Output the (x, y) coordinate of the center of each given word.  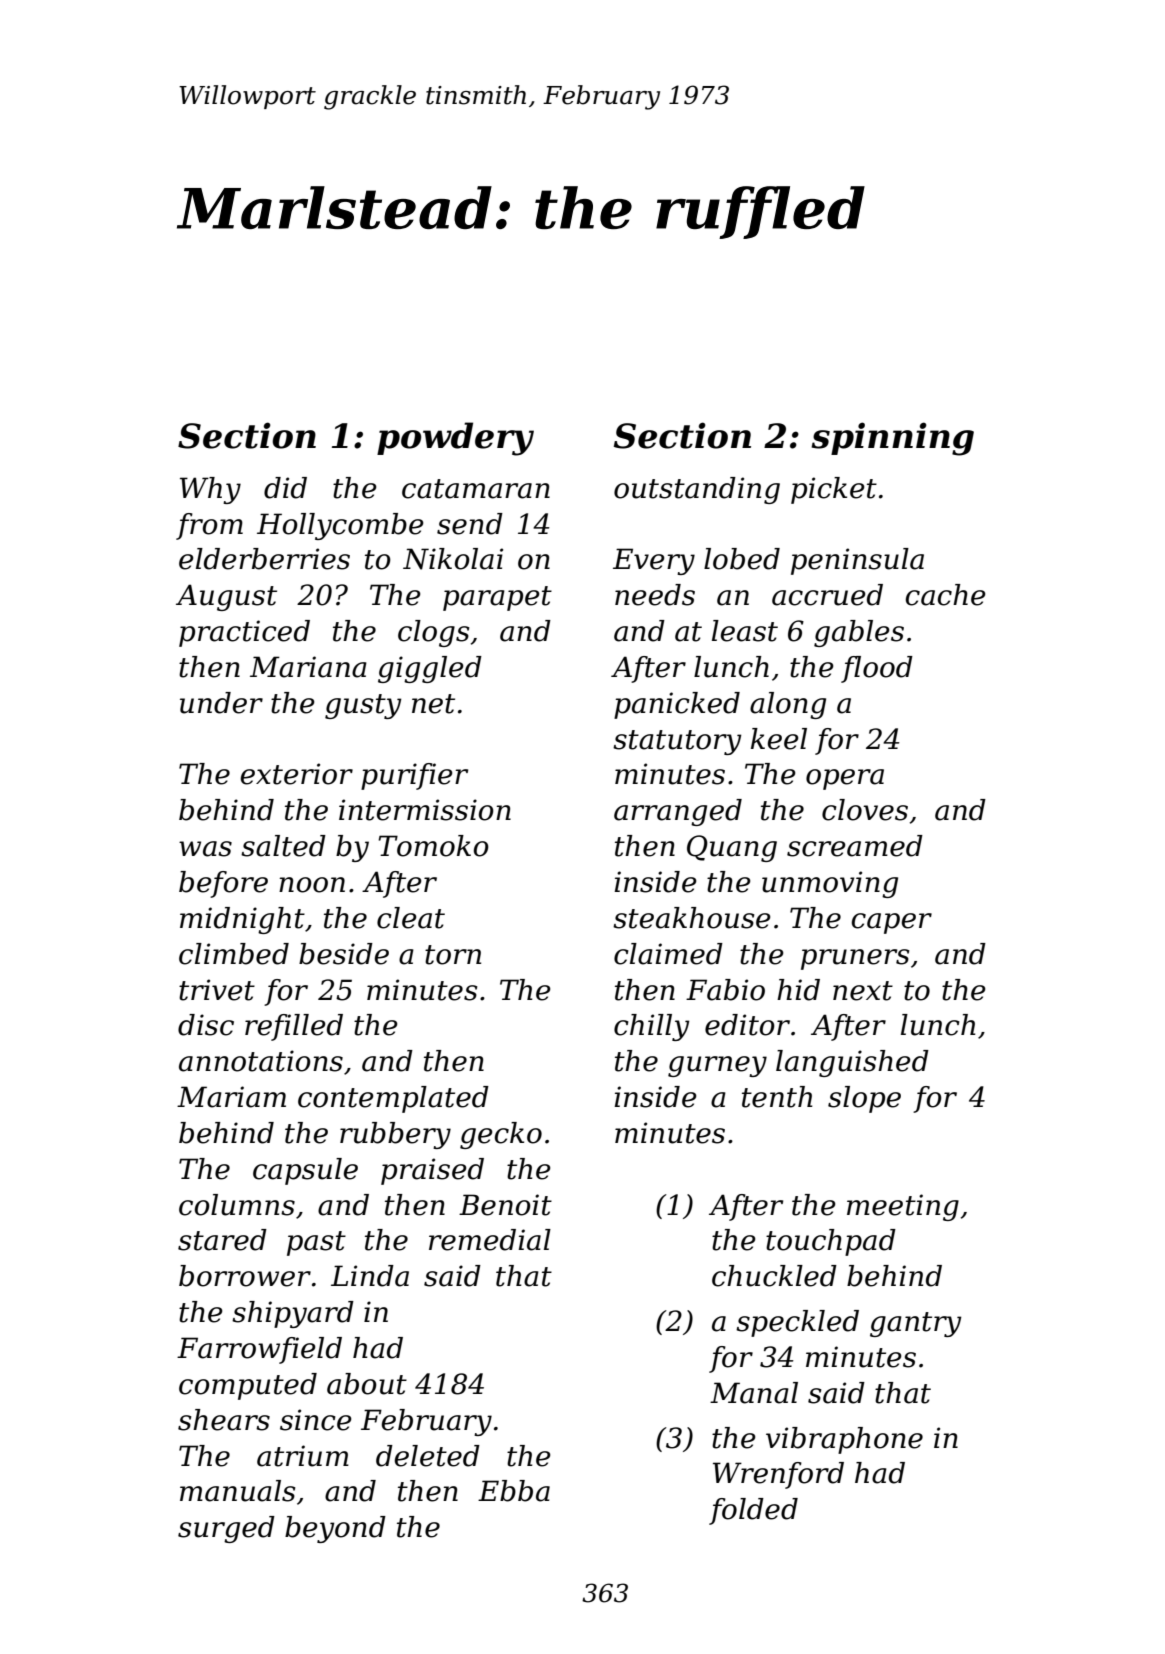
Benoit (505, 1205)
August (226, 597)
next (863, 991)
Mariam (231, 1097)
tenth (777, 1097)
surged (226, 1529)
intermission (425, 810)
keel (779, 739)
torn (453, 955)
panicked (677, 705)
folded (753, 1511)
